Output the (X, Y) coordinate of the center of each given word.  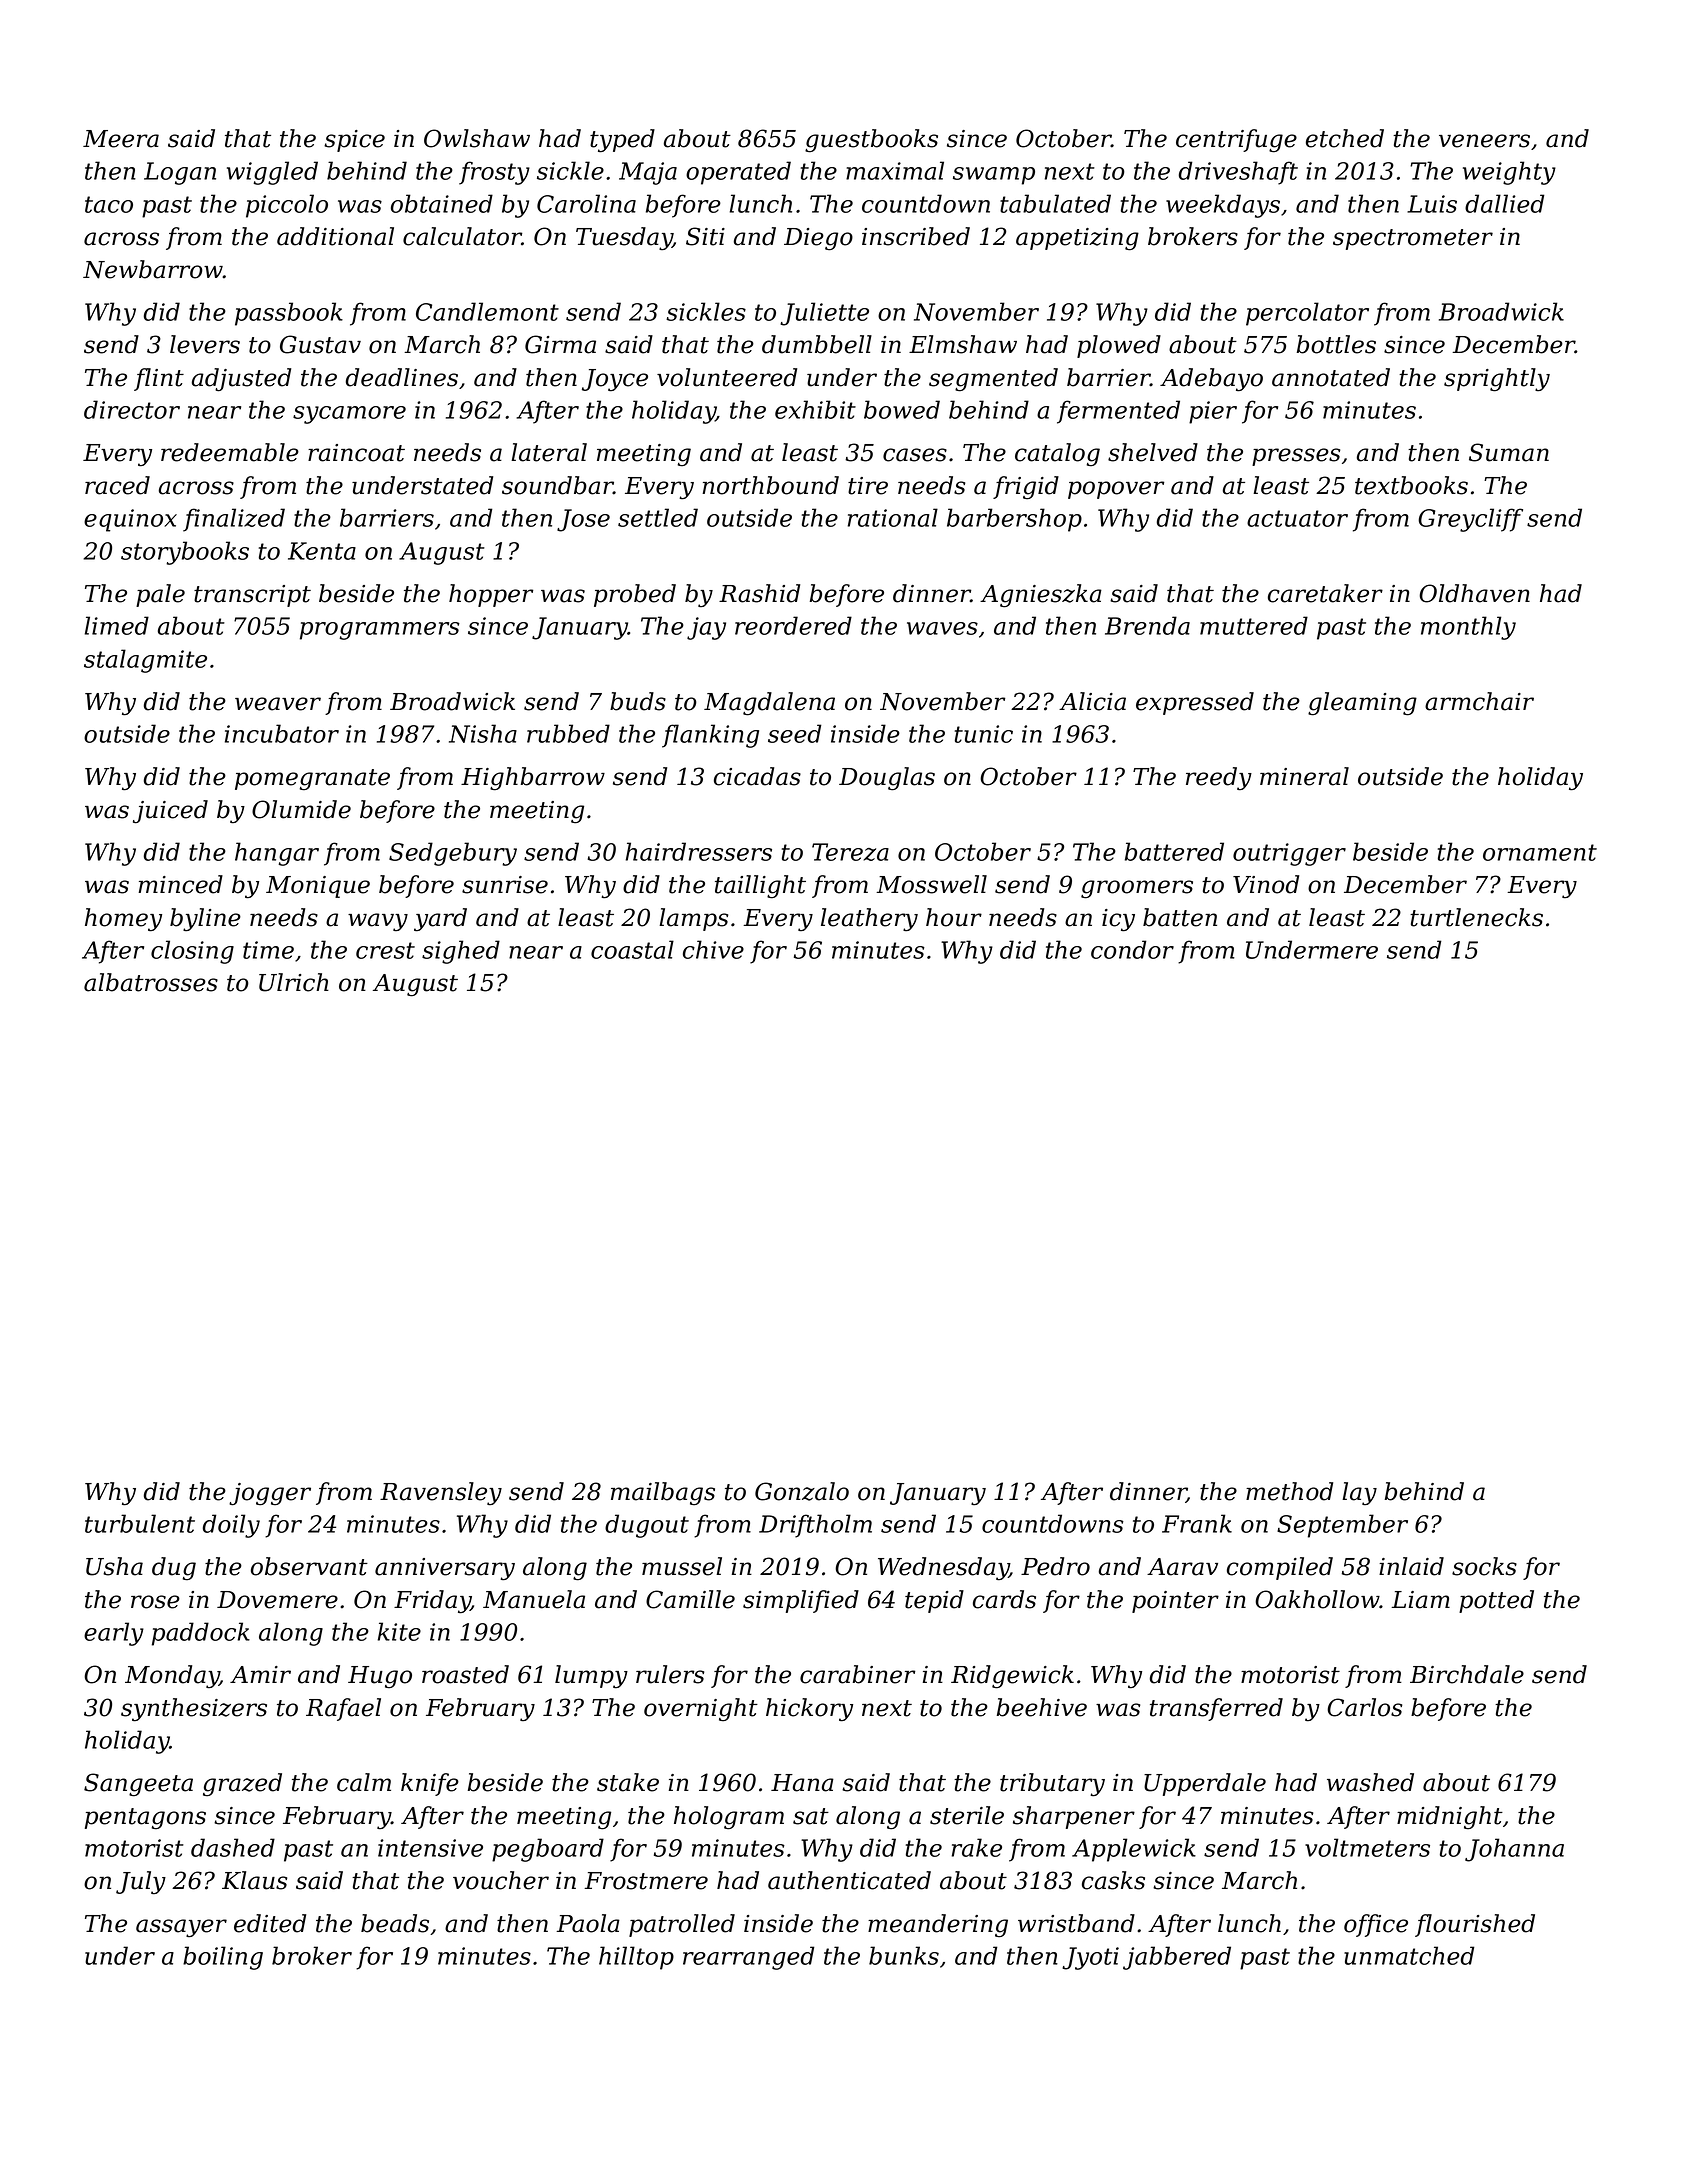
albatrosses (151, 982)
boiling (223, 1958)
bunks (904, 1955)
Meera (121, 139)
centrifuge (1236, 141)
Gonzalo (802, 1491)
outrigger (1289, 854)
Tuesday (624, 238)
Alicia (1092, 701)
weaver (278, 704)
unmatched (1409, 1955)
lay (1359, 1493)
